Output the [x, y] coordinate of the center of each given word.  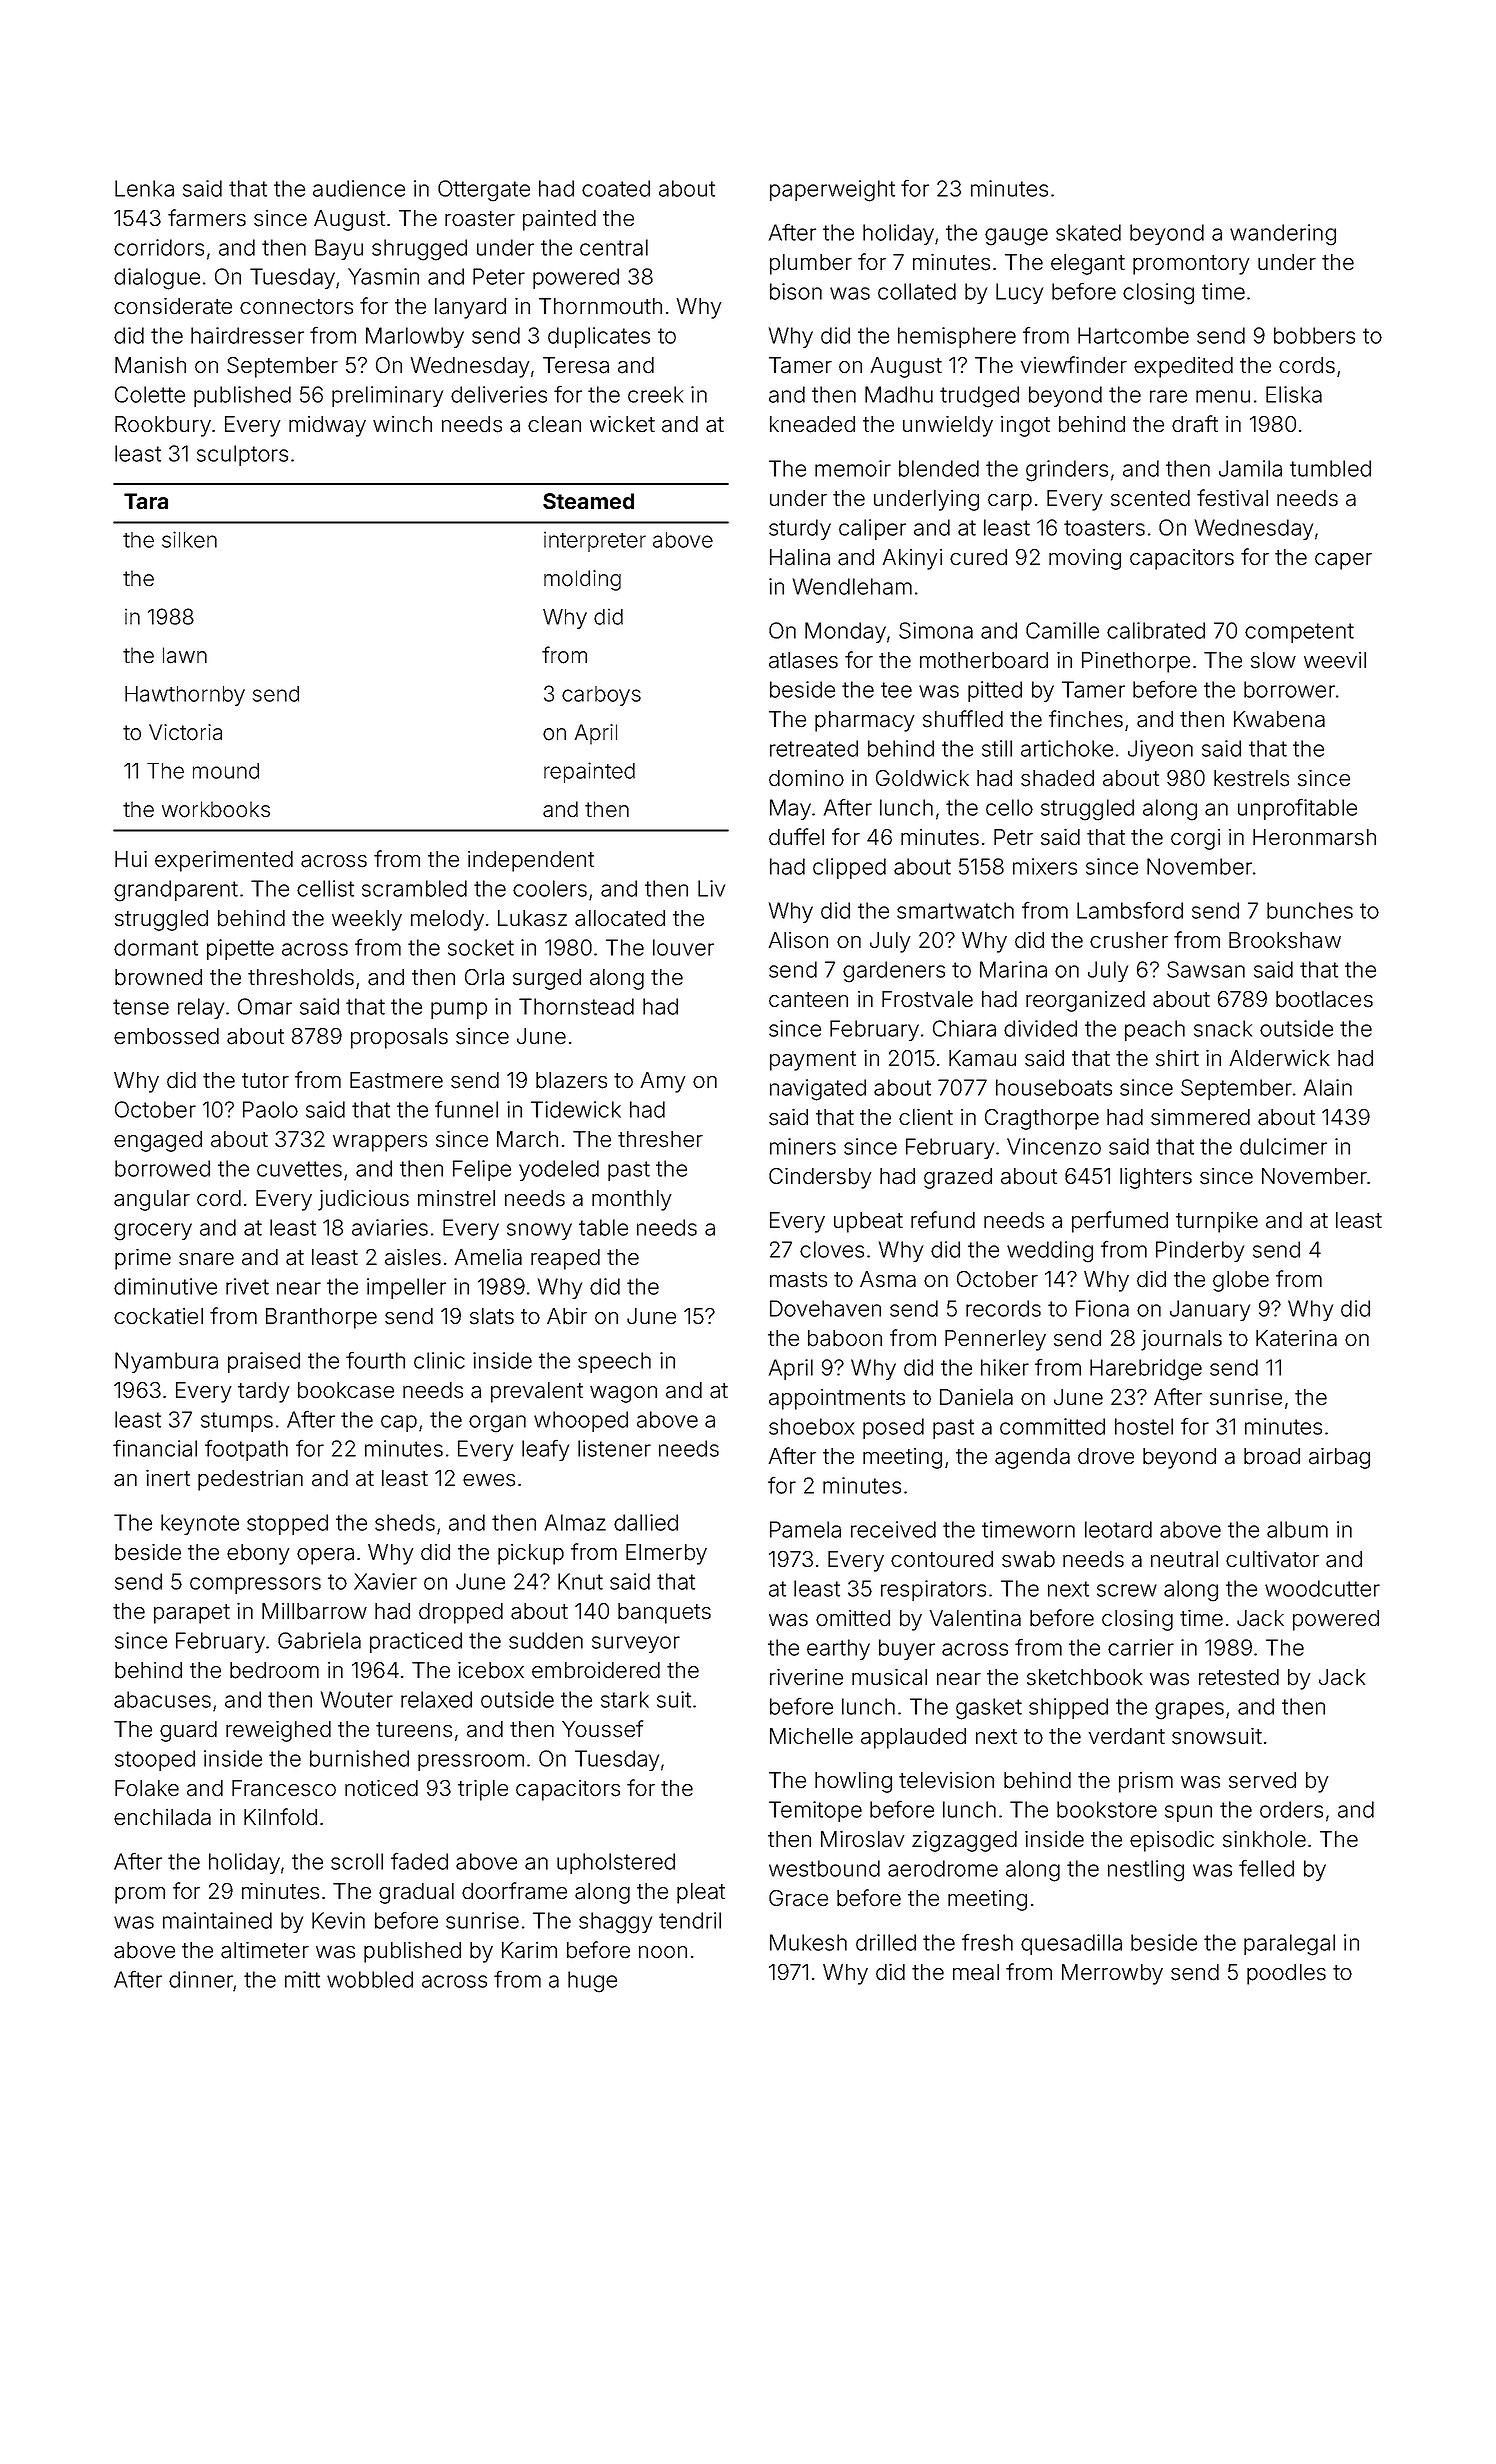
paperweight [832, 191]
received [893, 1529]
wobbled [370, 1979]
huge [592, 1982]
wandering [1283, 235]
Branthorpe [321, 1318]
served [1262, 1780]
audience [359, 188]
